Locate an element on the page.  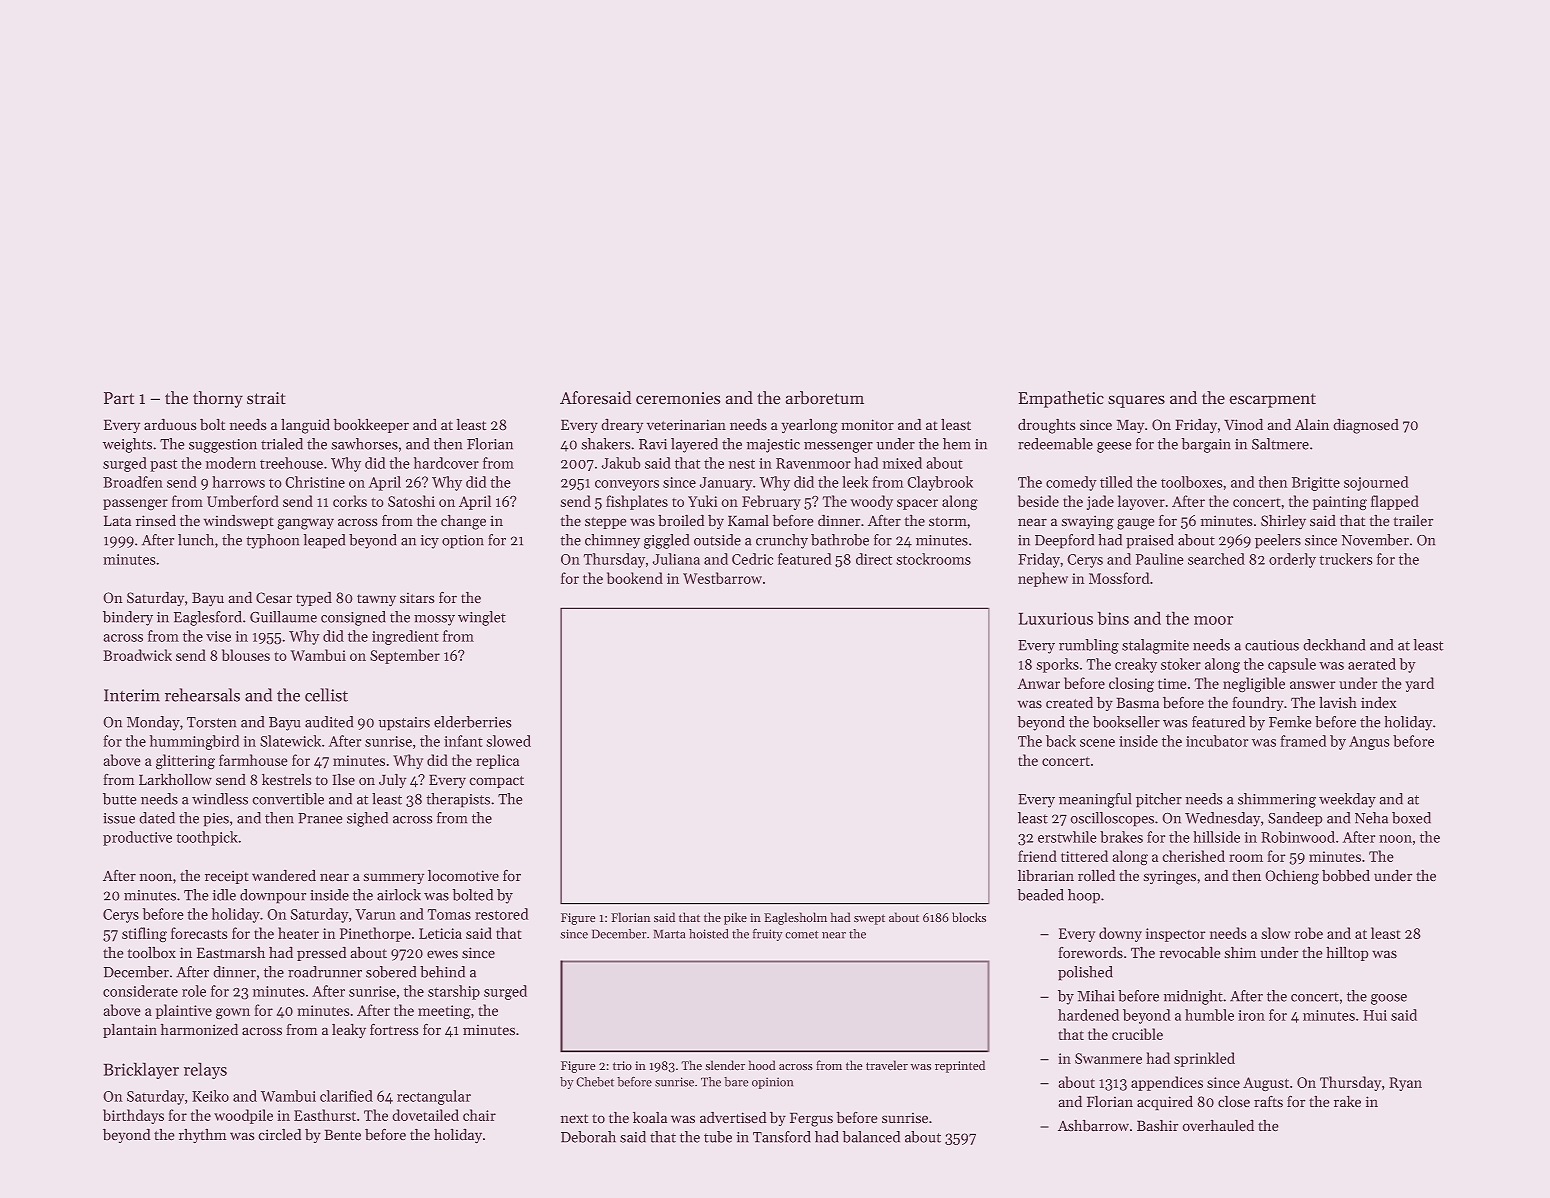
friend is located at coordinates (1037, 856).
